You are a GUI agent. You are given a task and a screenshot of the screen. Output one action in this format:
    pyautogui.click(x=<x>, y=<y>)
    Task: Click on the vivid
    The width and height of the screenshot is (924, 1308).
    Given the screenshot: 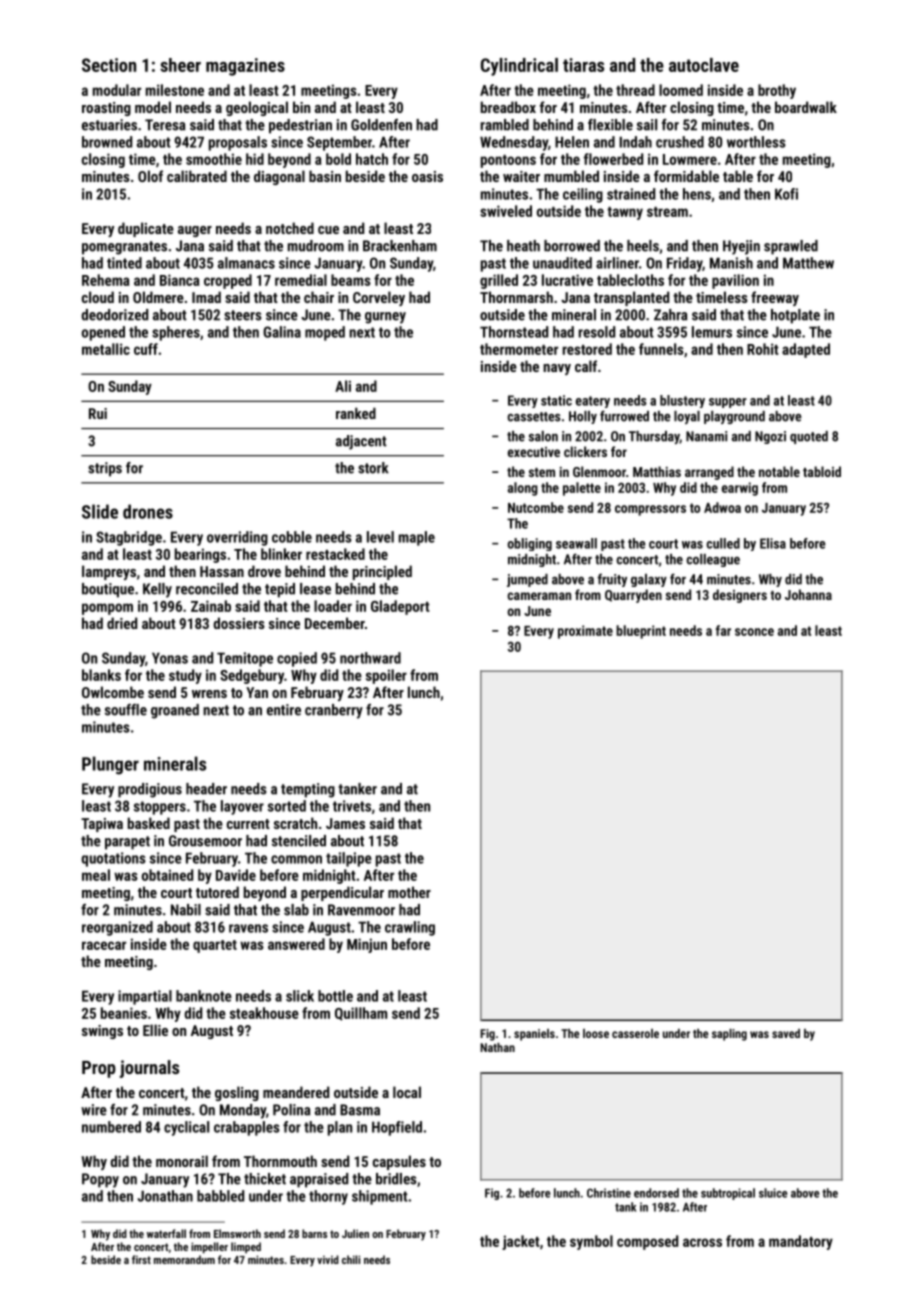 What is the action you would take?
    pyautogui.click(x=328, y=1259)
